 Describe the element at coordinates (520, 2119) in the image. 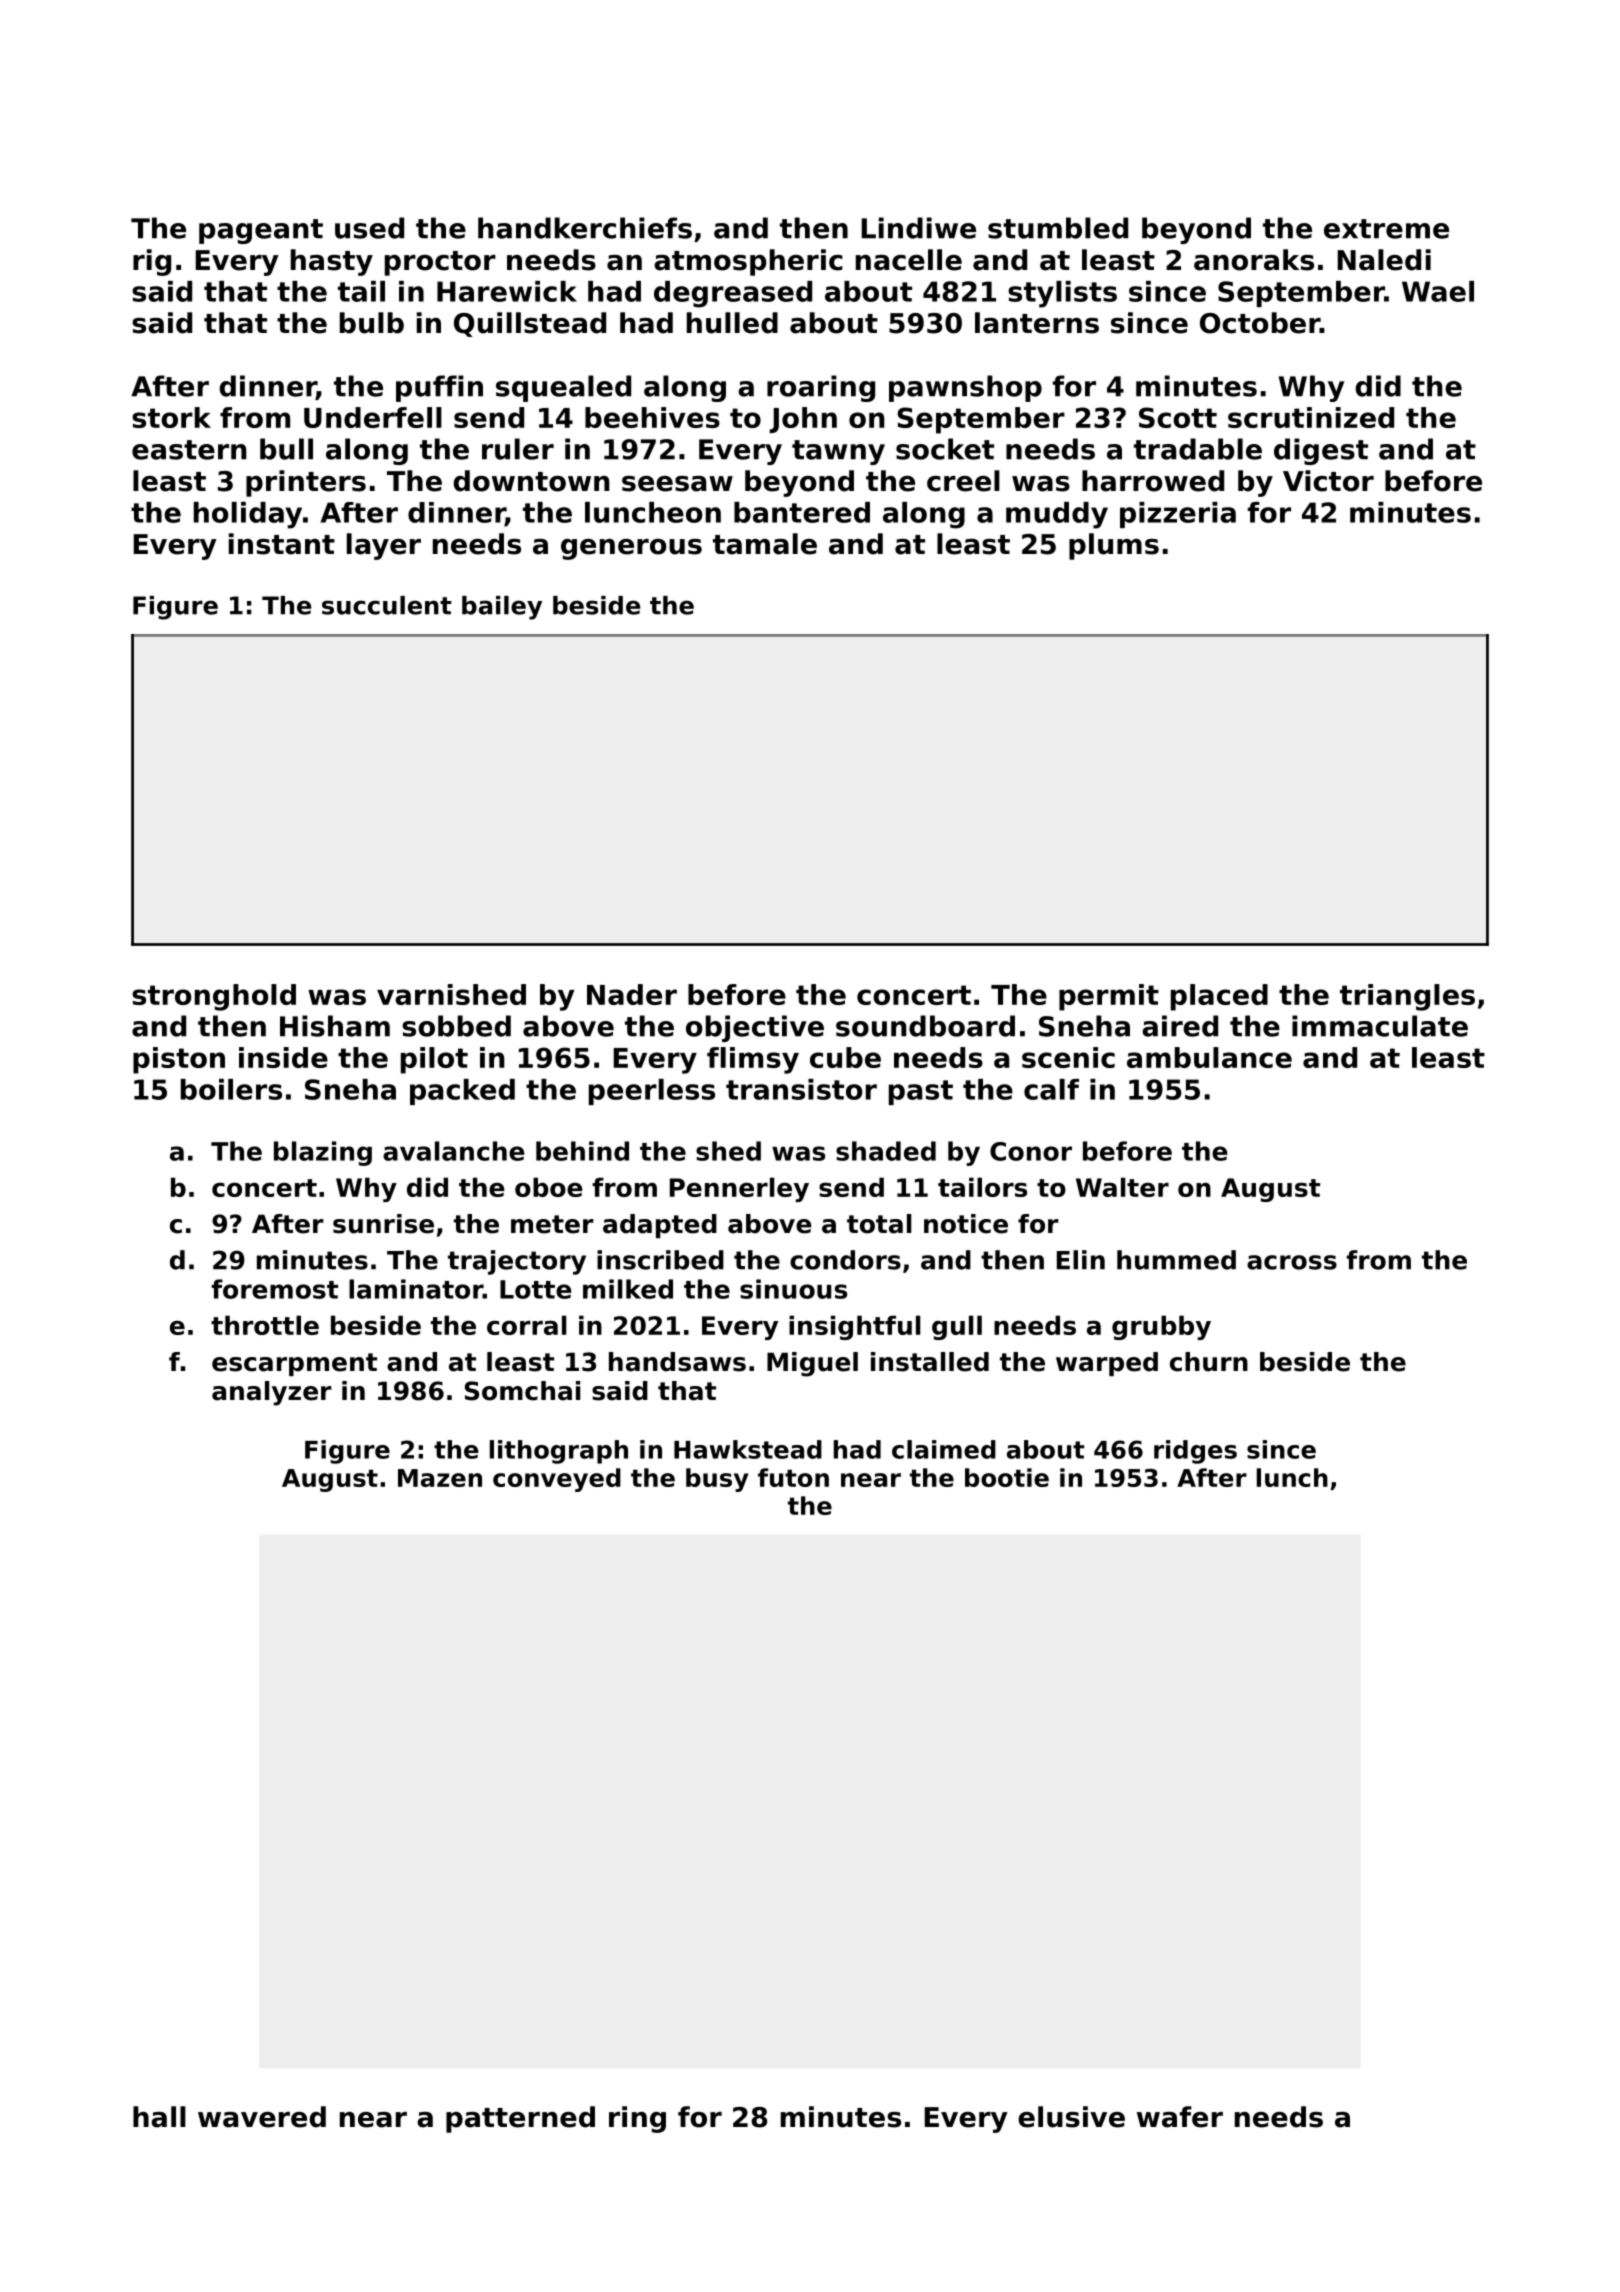

I see `patterned` at that location.
